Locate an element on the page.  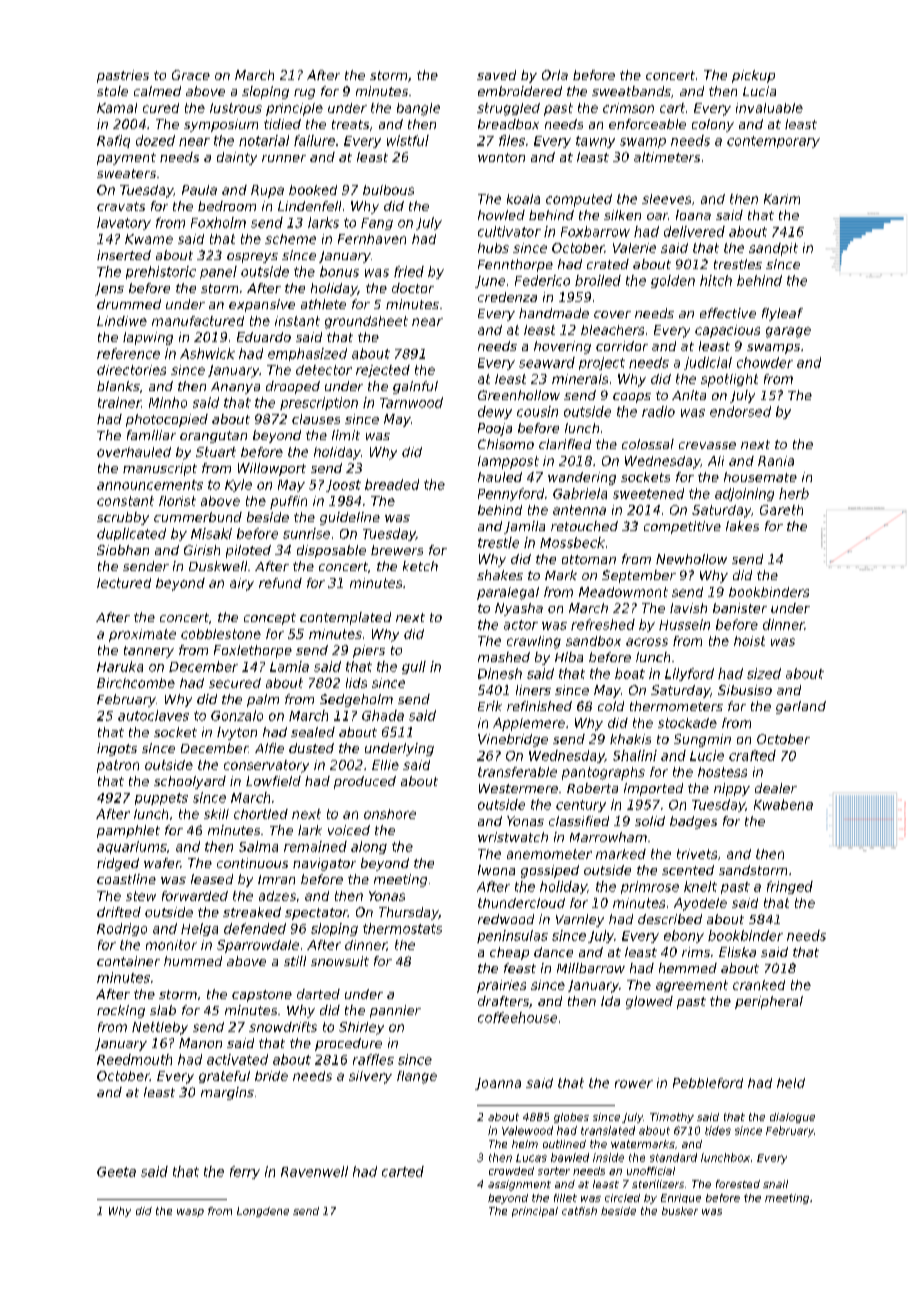
Grace is located at coordinates (191, 75).
